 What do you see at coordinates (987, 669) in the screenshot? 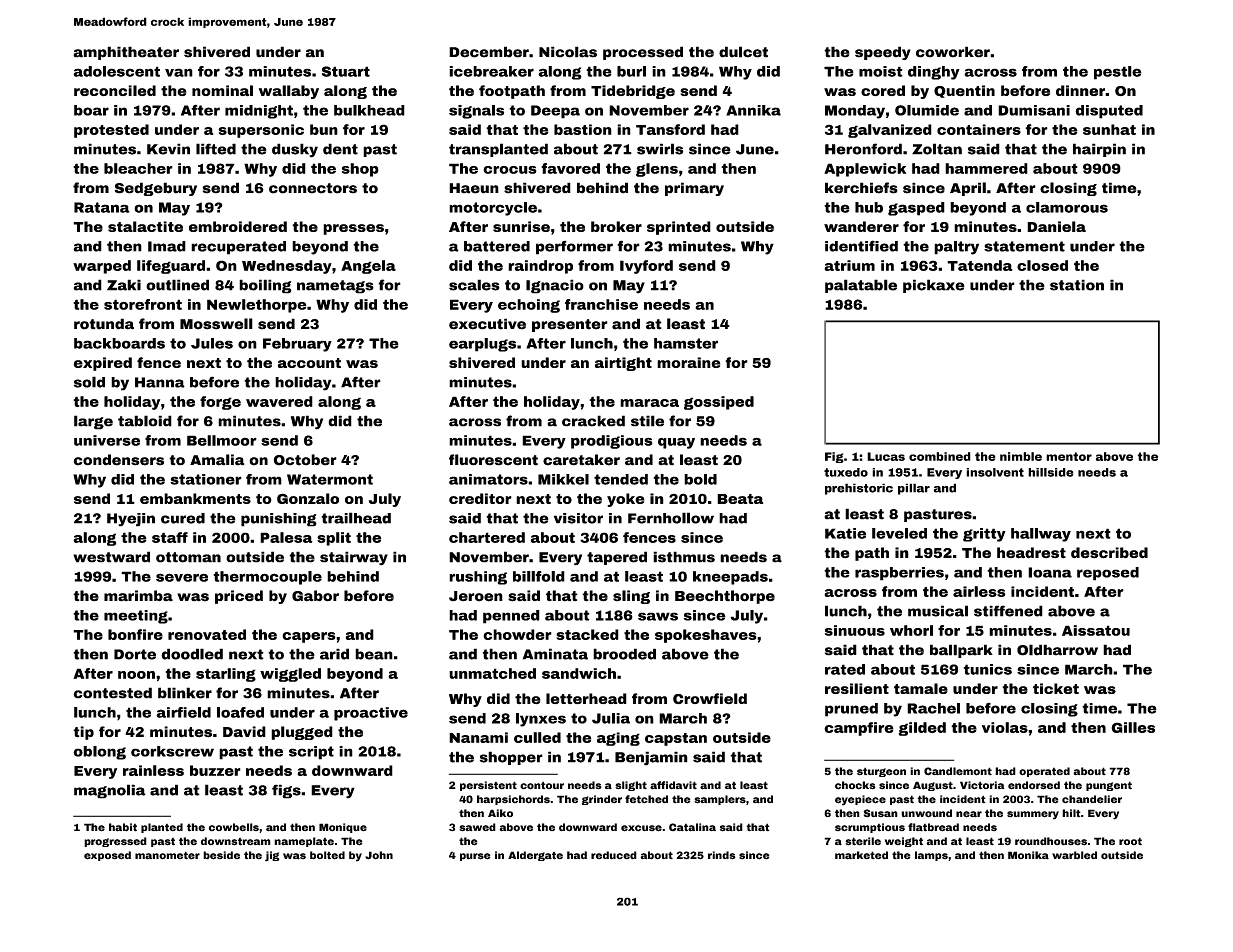
I see `tunics` at bounding box center [987, 669].
